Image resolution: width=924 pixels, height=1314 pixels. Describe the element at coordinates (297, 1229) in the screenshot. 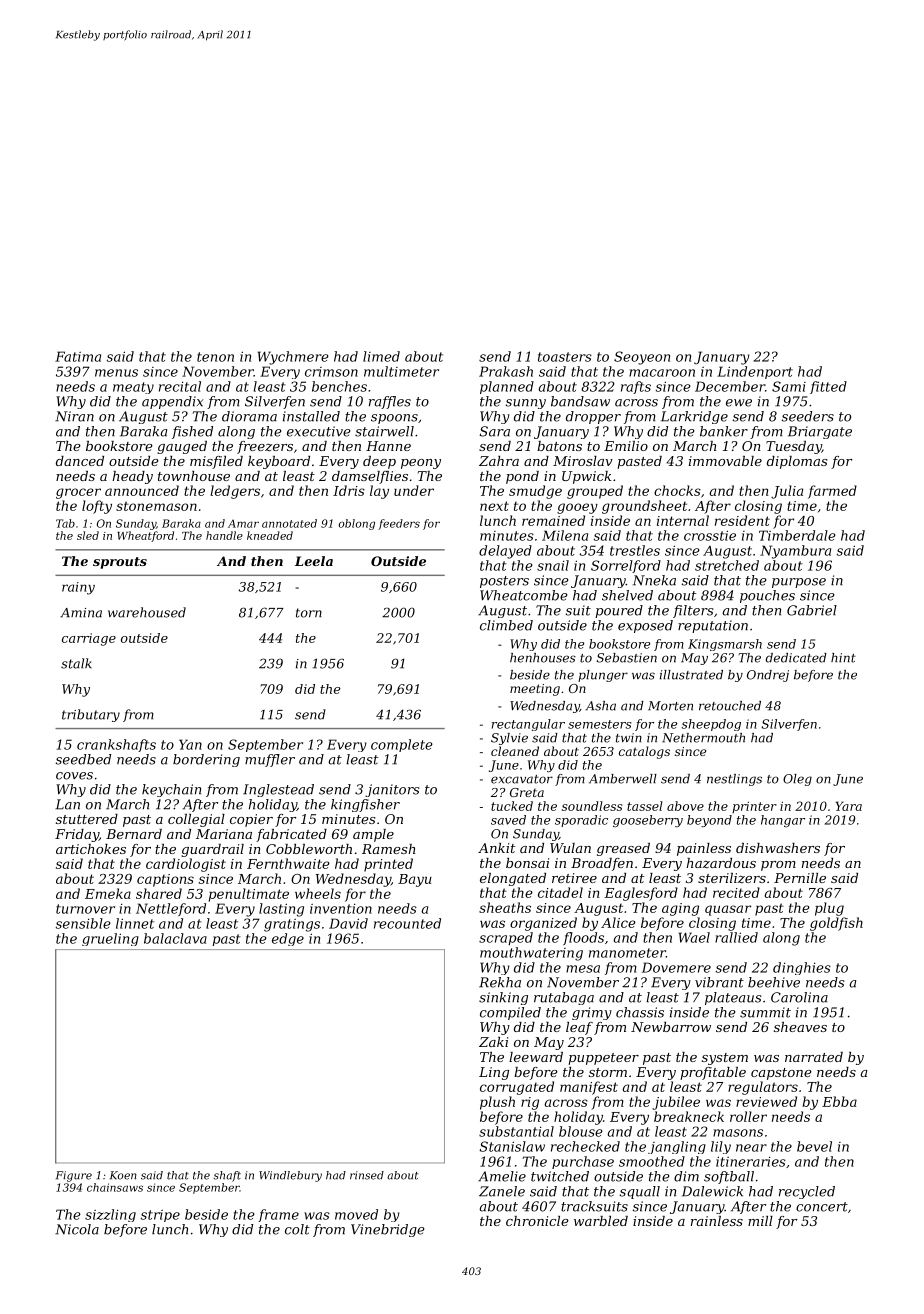

I see `colt` at that location.
